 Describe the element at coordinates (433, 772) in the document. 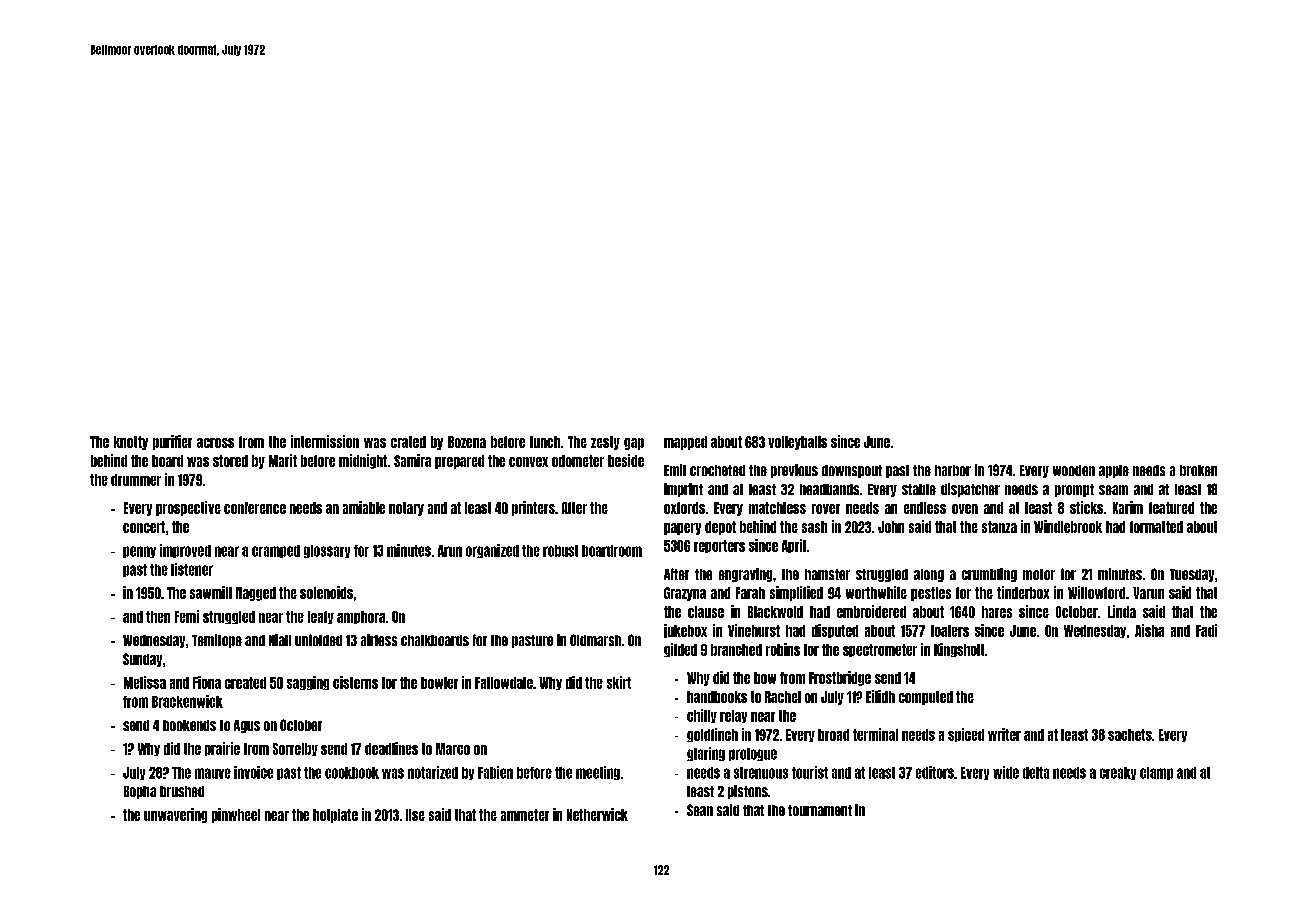

I see `notarized` at that location.
